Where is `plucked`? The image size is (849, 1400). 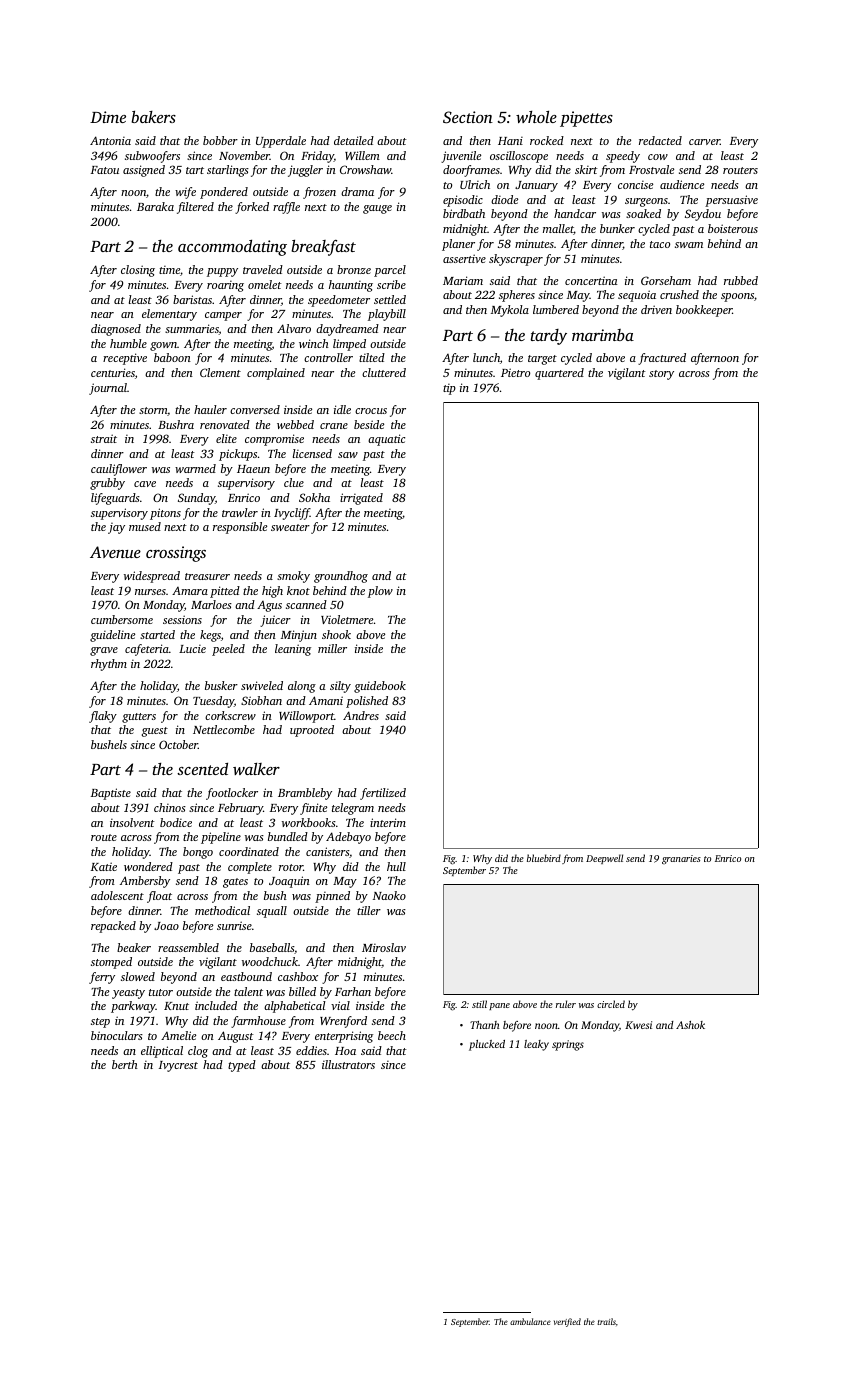
plucked is located at coordinates (487, 1045).
